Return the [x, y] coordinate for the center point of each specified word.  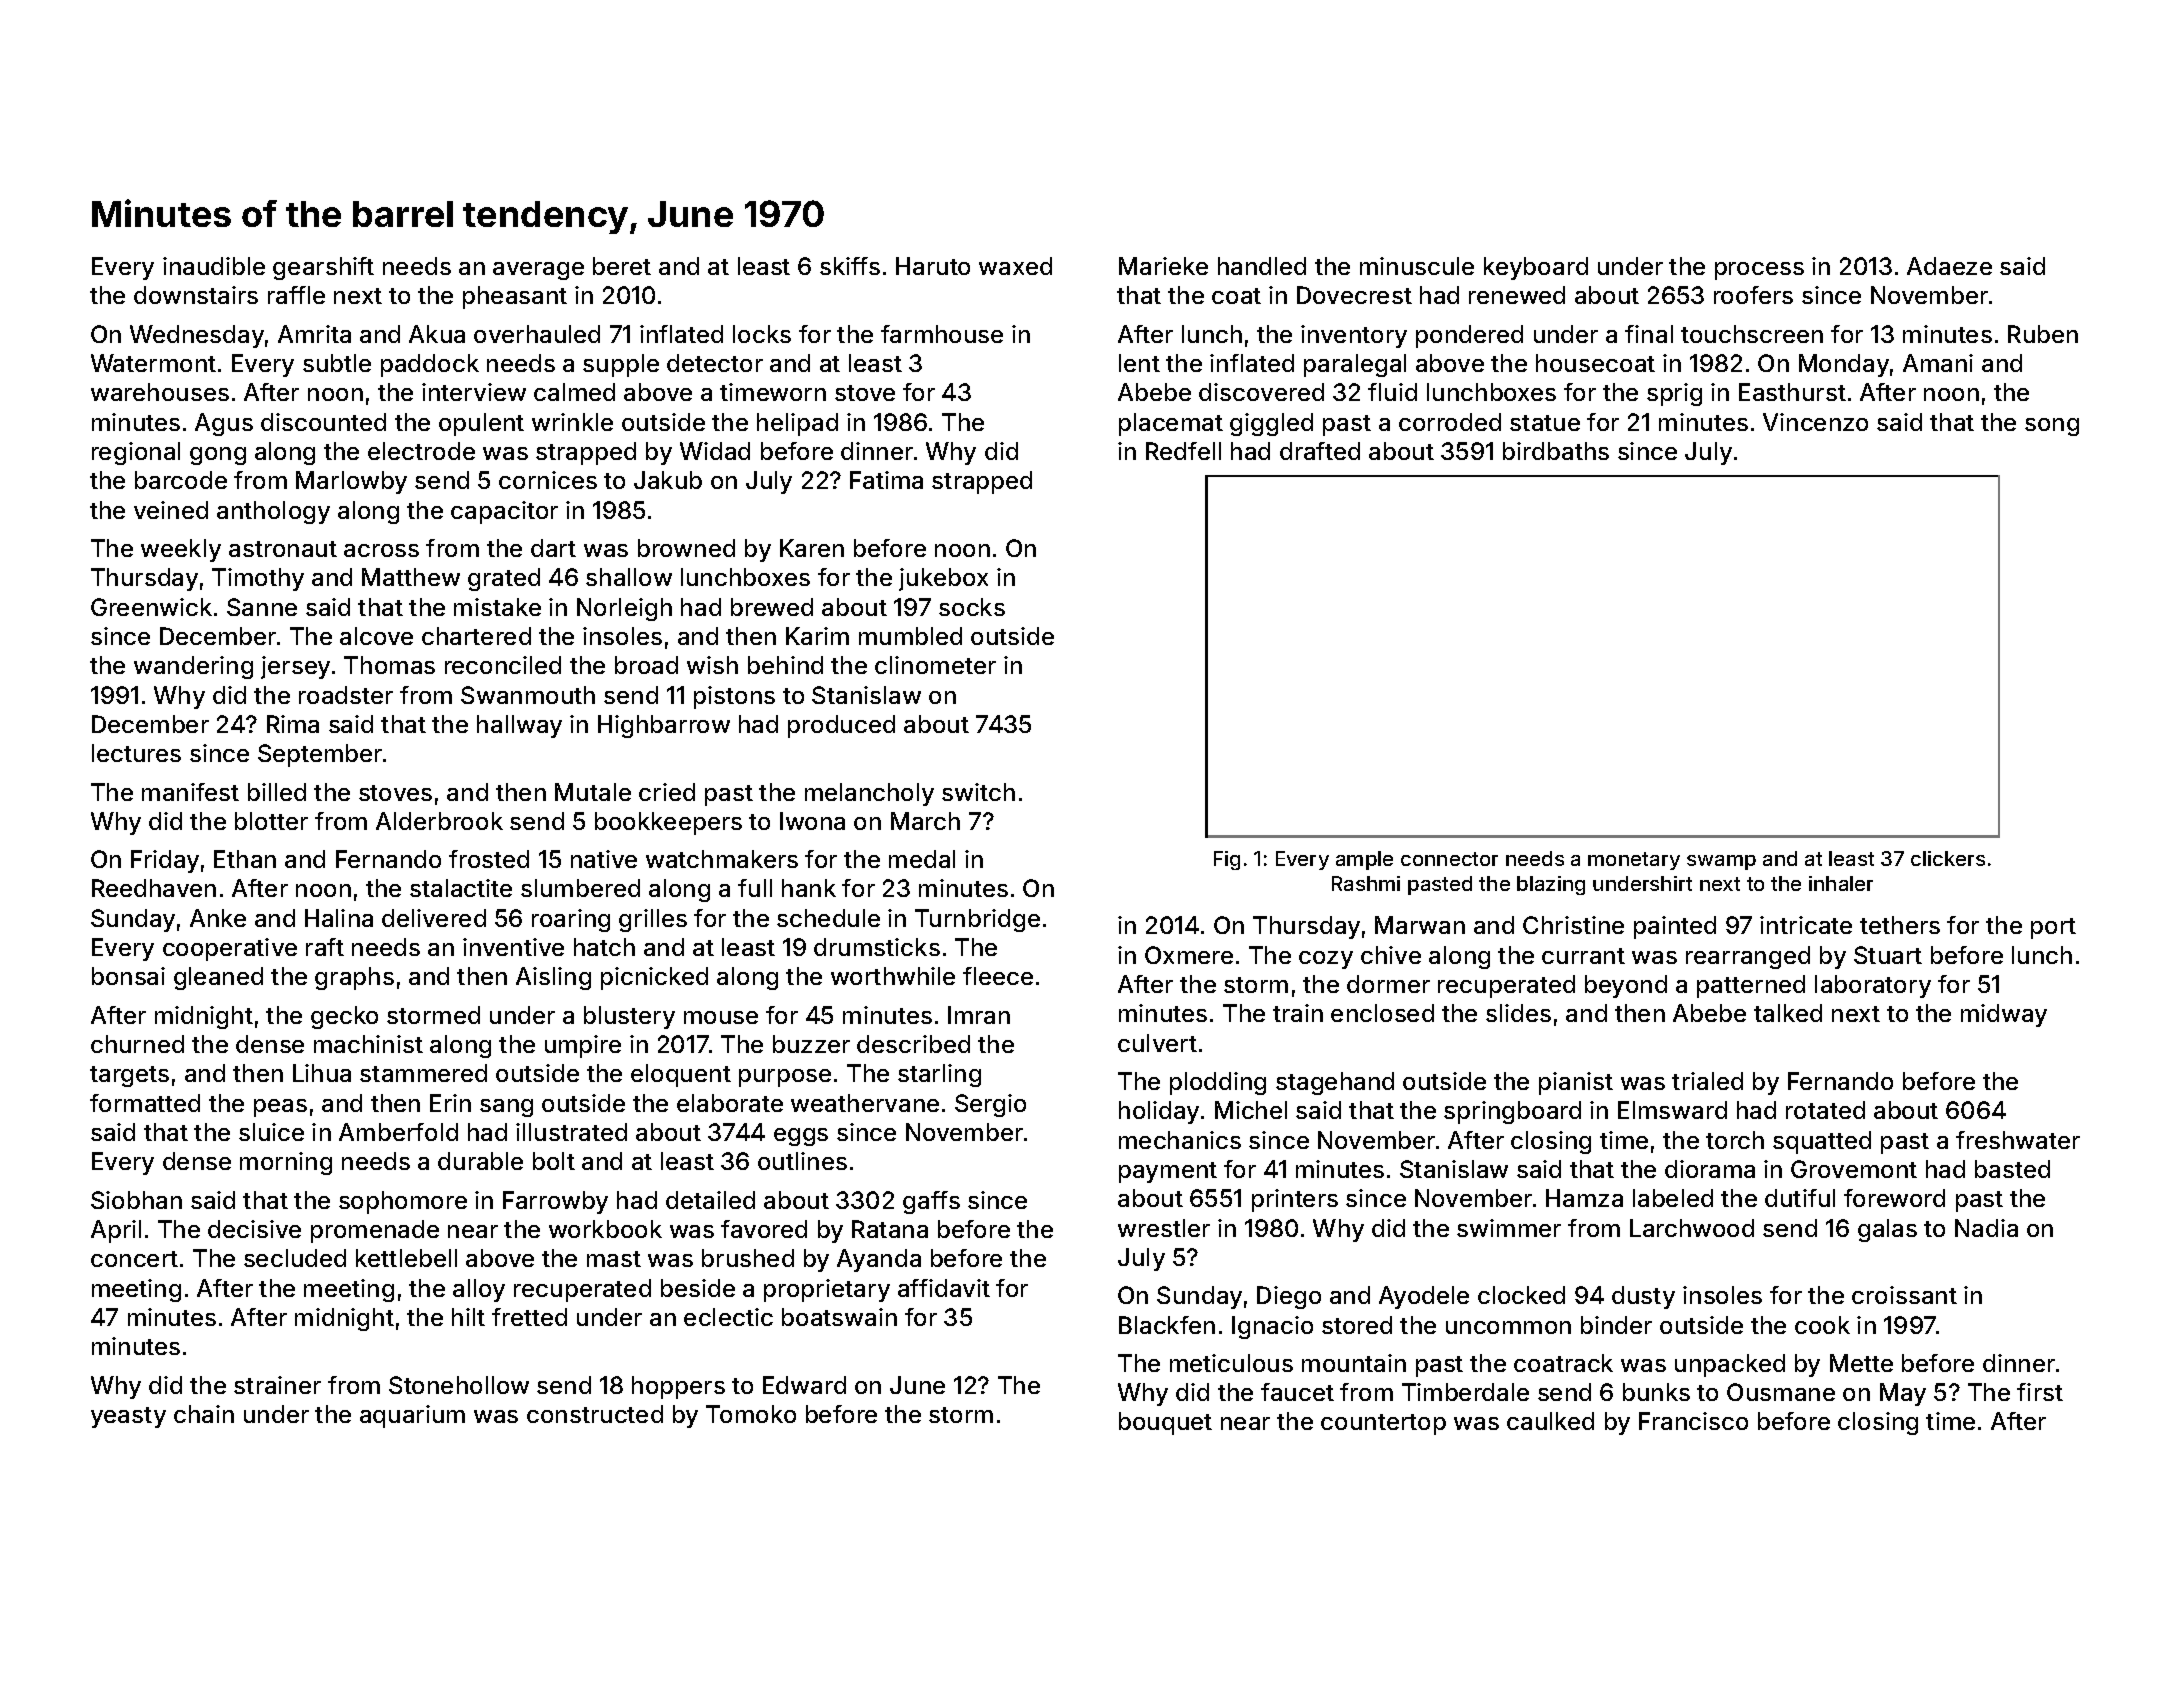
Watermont [153, 363]
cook [1822, 1325]
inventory [1354, 336]
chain [204, 1414]
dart [553, 548]
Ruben [2043, 334]
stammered [423, 1073]
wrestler [1164, 1228]
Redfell [1183, 451]
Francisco [1693, 1421]
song [2052, 427]
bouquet [1165, 1423]
